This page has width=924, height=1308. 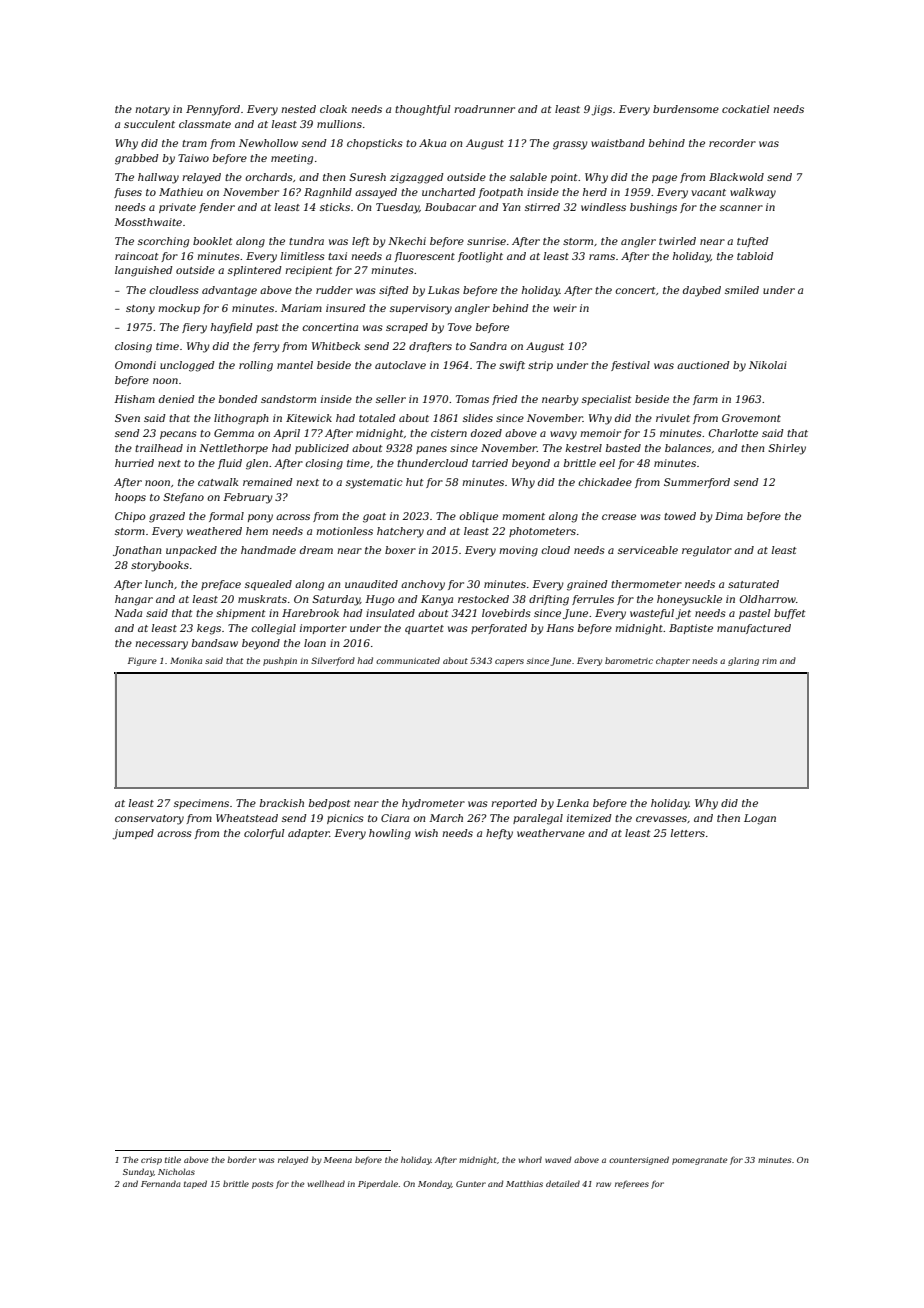 What do you see at coordinates (486, 433) in the page?
I see `dozed` at bounding box center [486, 433].
